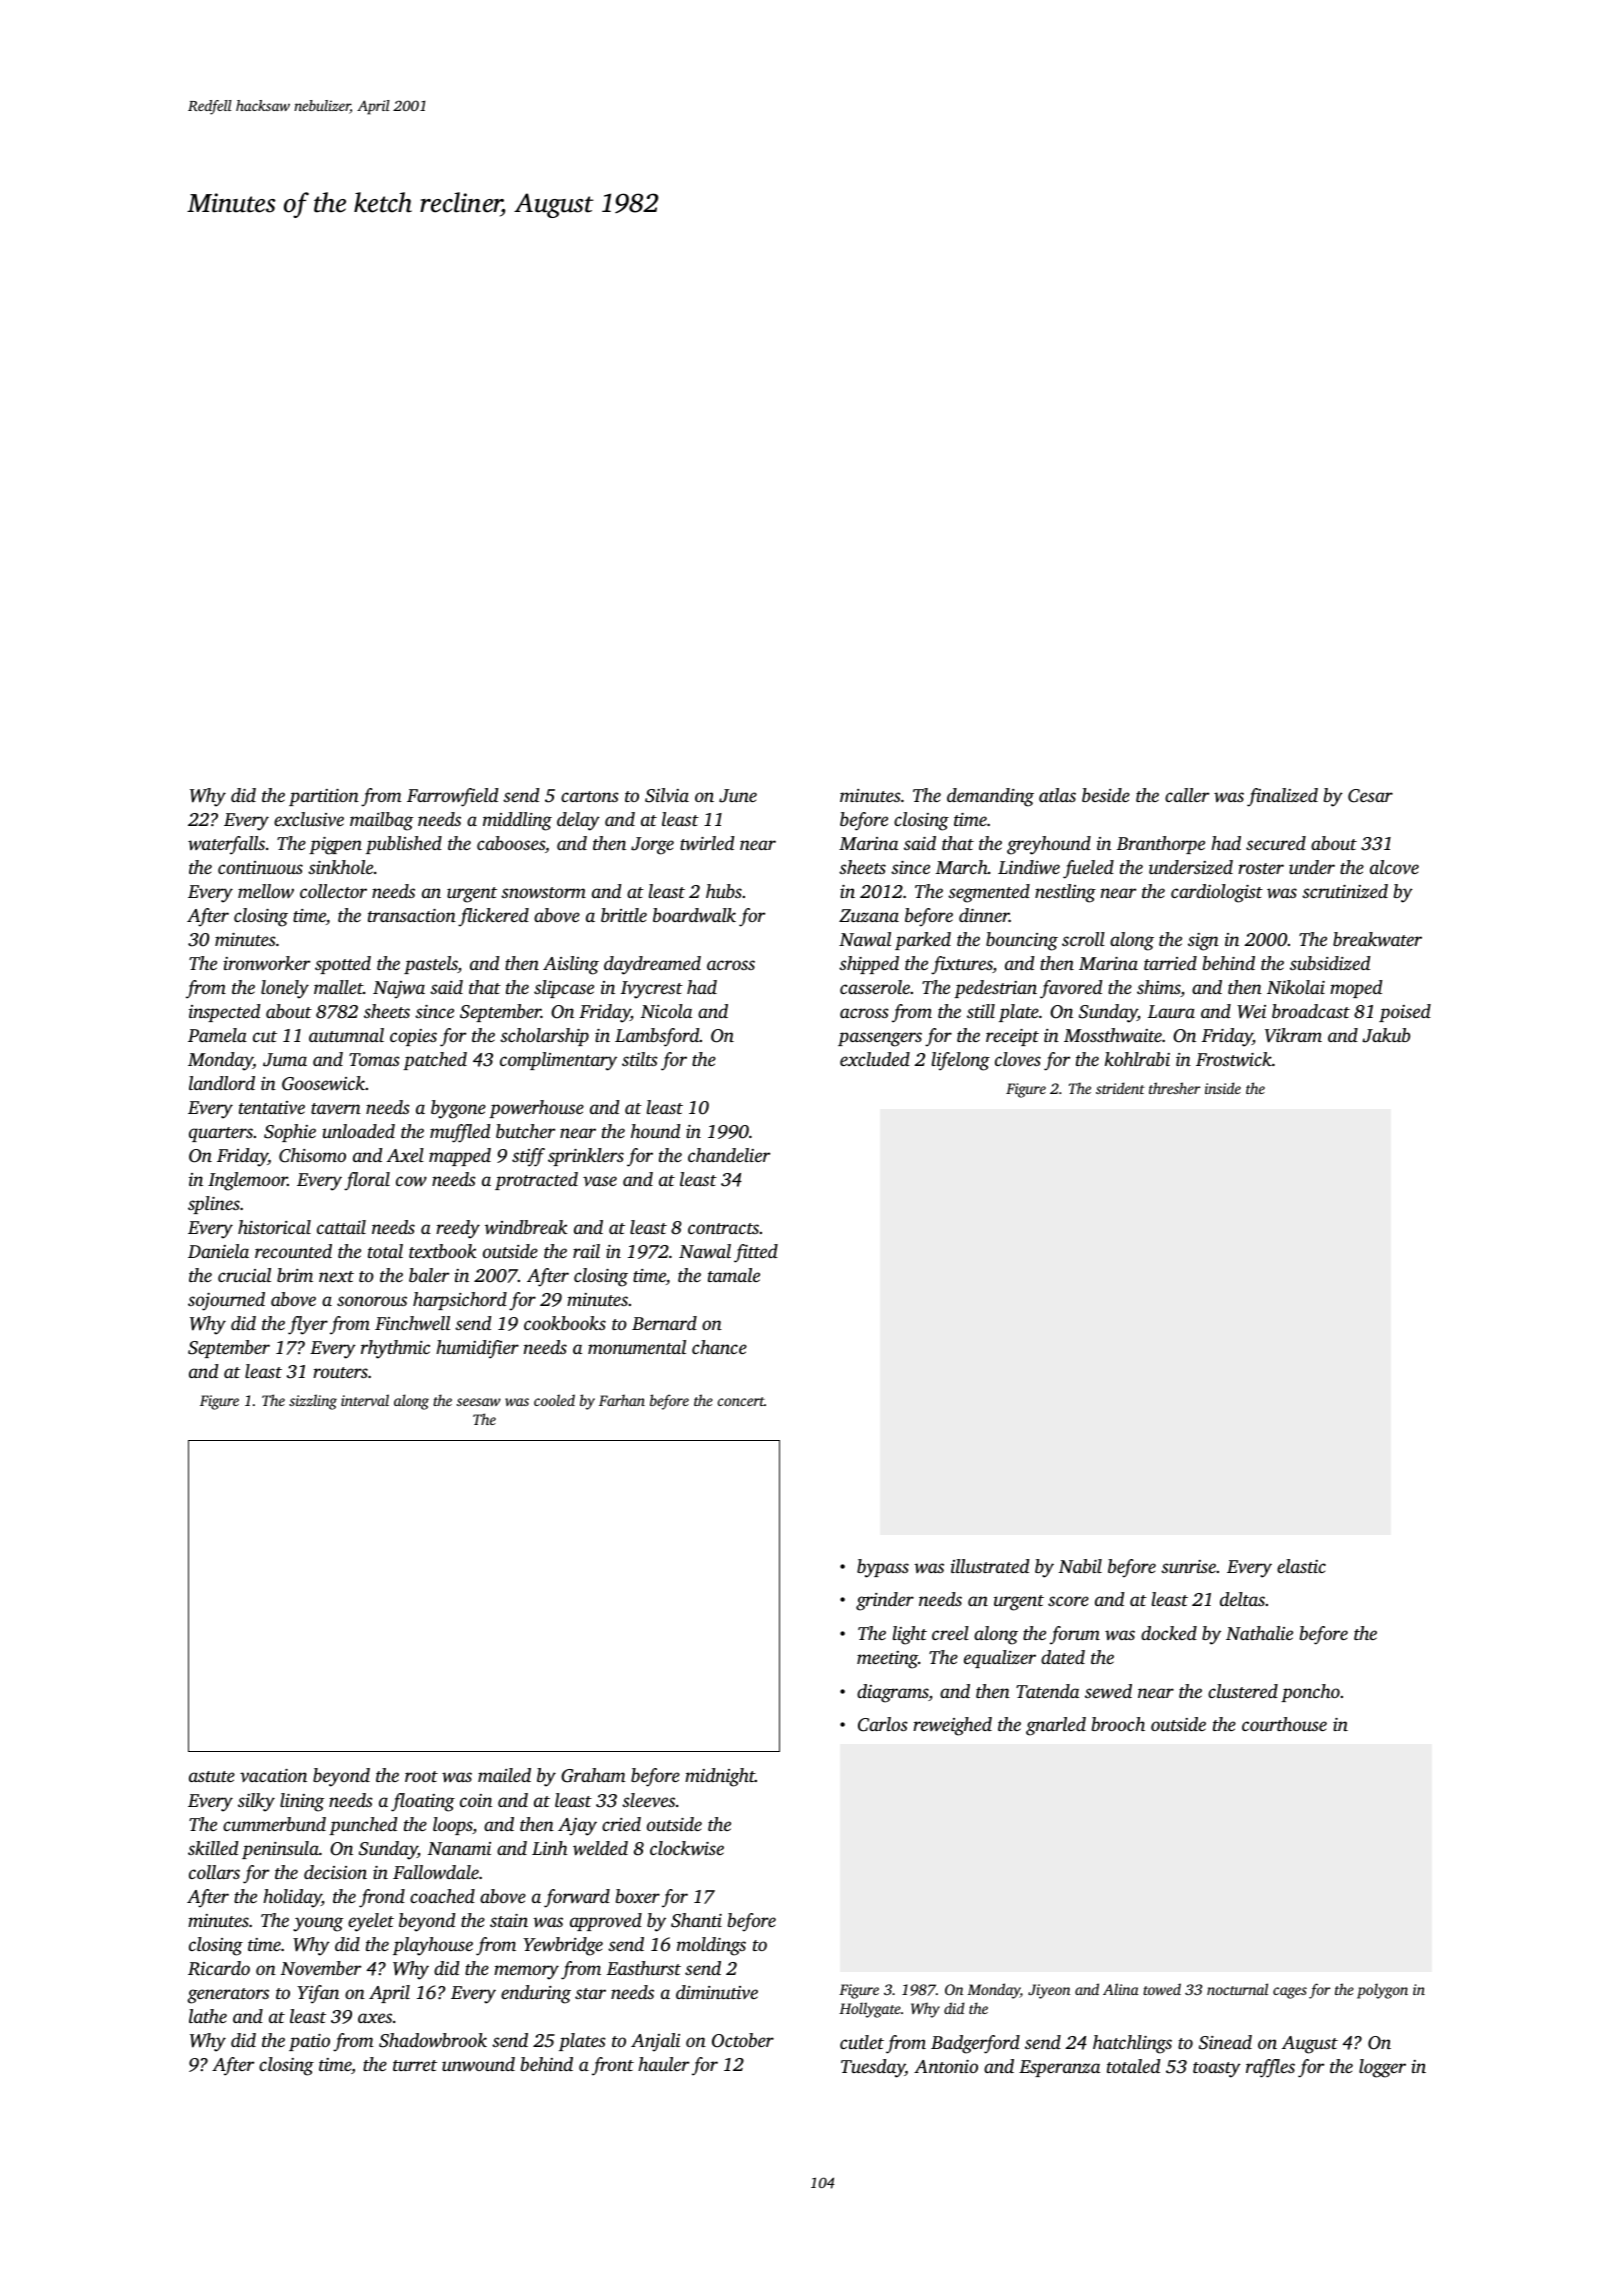 This image has height=2292, width=1620. I want to click on illustrated, so click(990, 1566).
